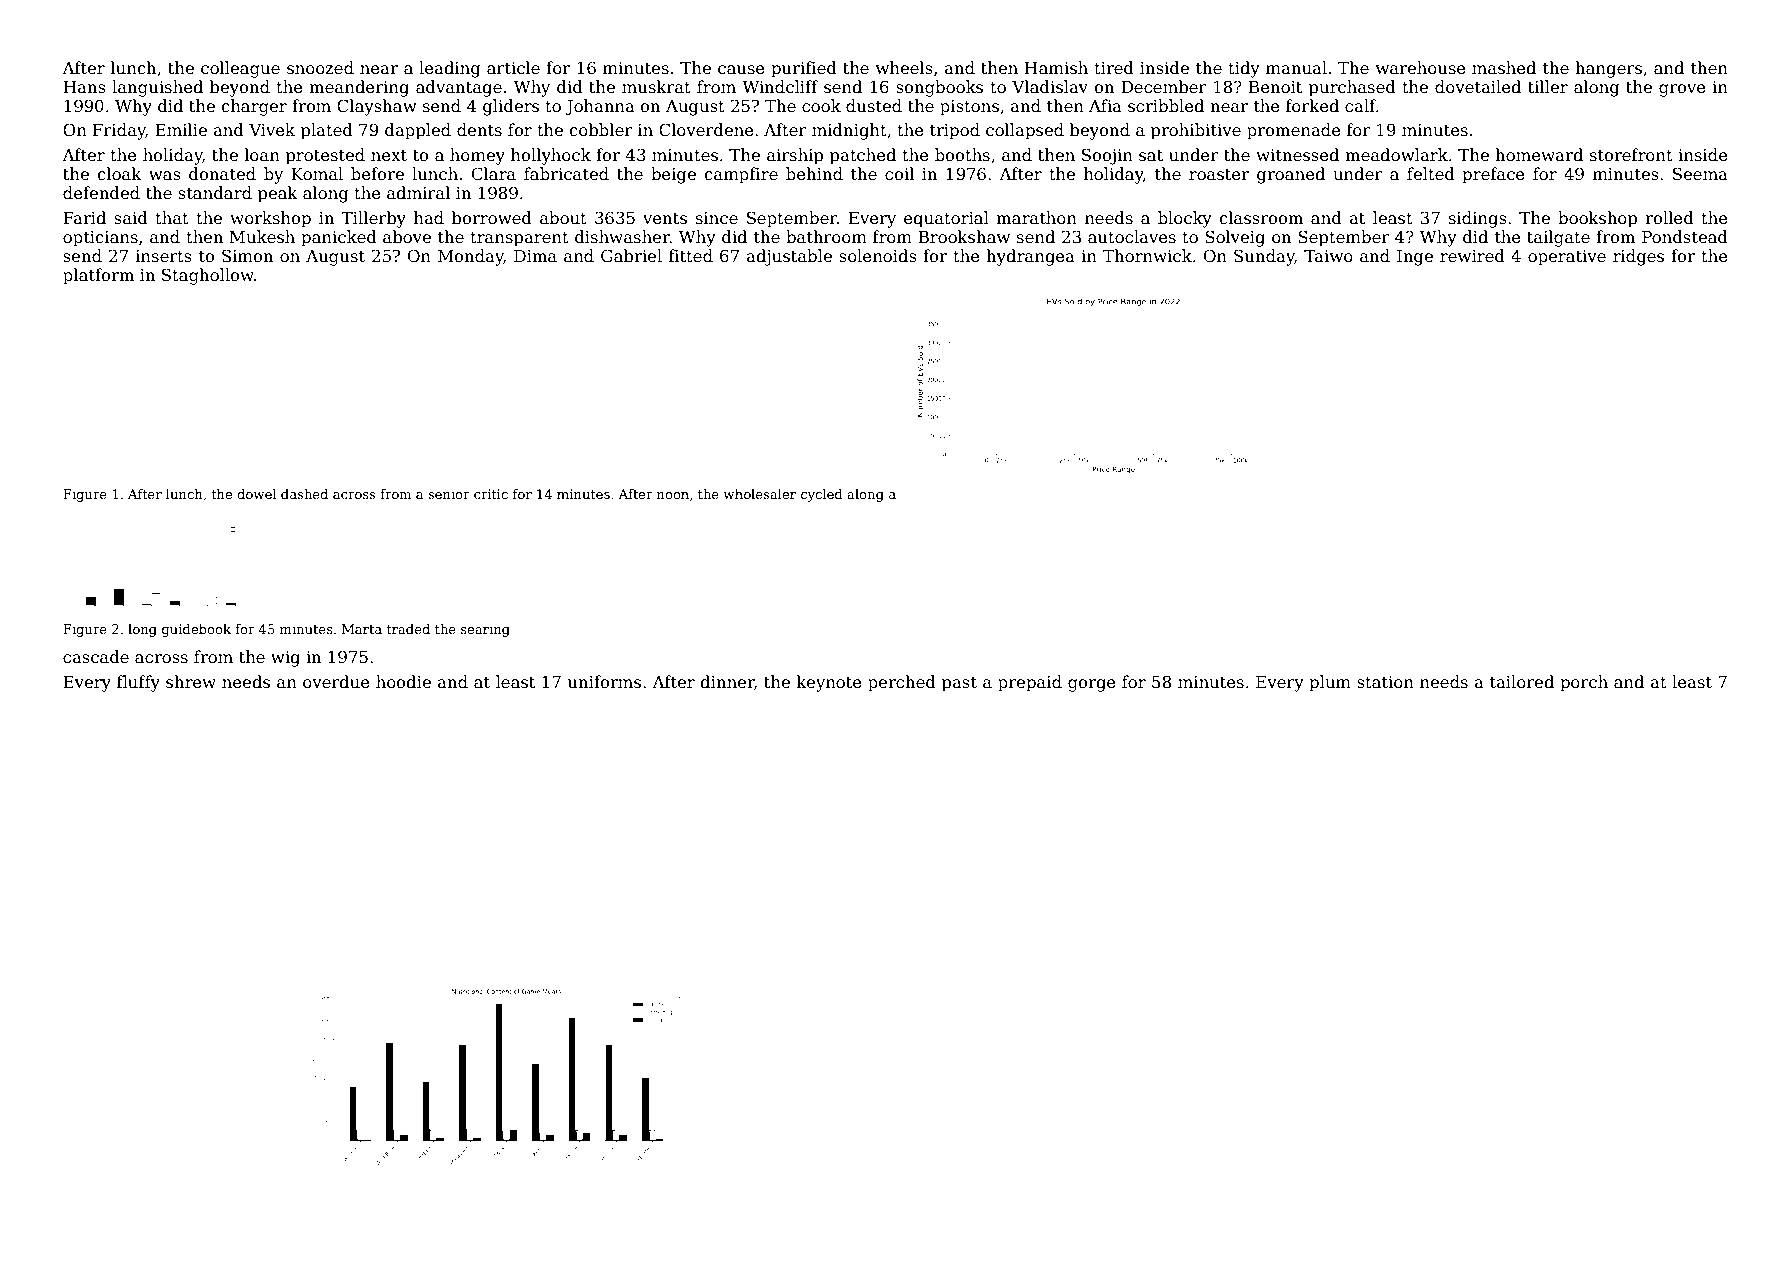  I want to click on Staghollow, so click(208, 276).
